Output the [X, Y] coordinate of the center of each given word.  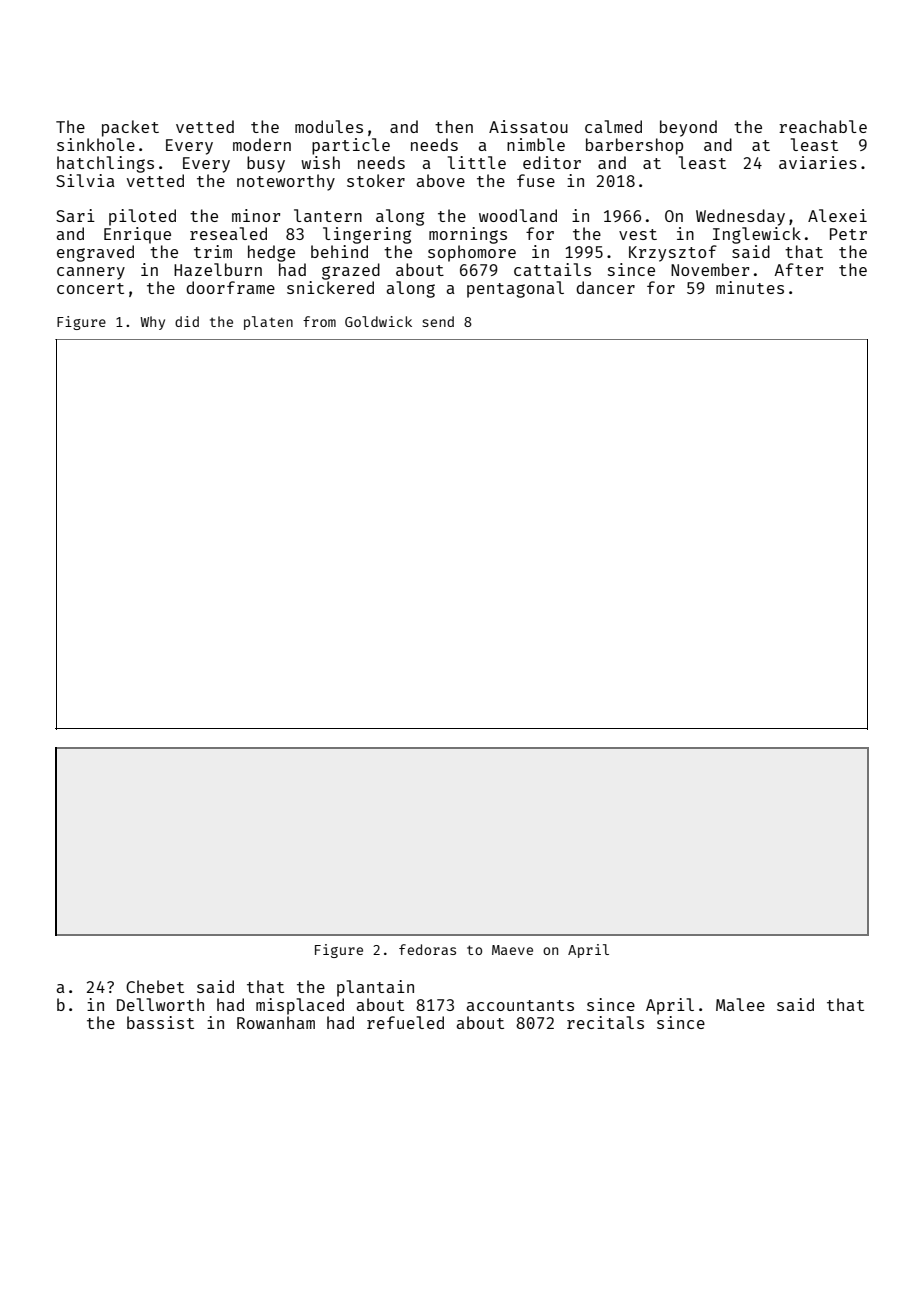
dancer [605, 287]
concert [90, 288]
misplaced [300, 1006]
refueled [405, 1022]
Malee [740, 1004]
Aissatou [528, 126]
